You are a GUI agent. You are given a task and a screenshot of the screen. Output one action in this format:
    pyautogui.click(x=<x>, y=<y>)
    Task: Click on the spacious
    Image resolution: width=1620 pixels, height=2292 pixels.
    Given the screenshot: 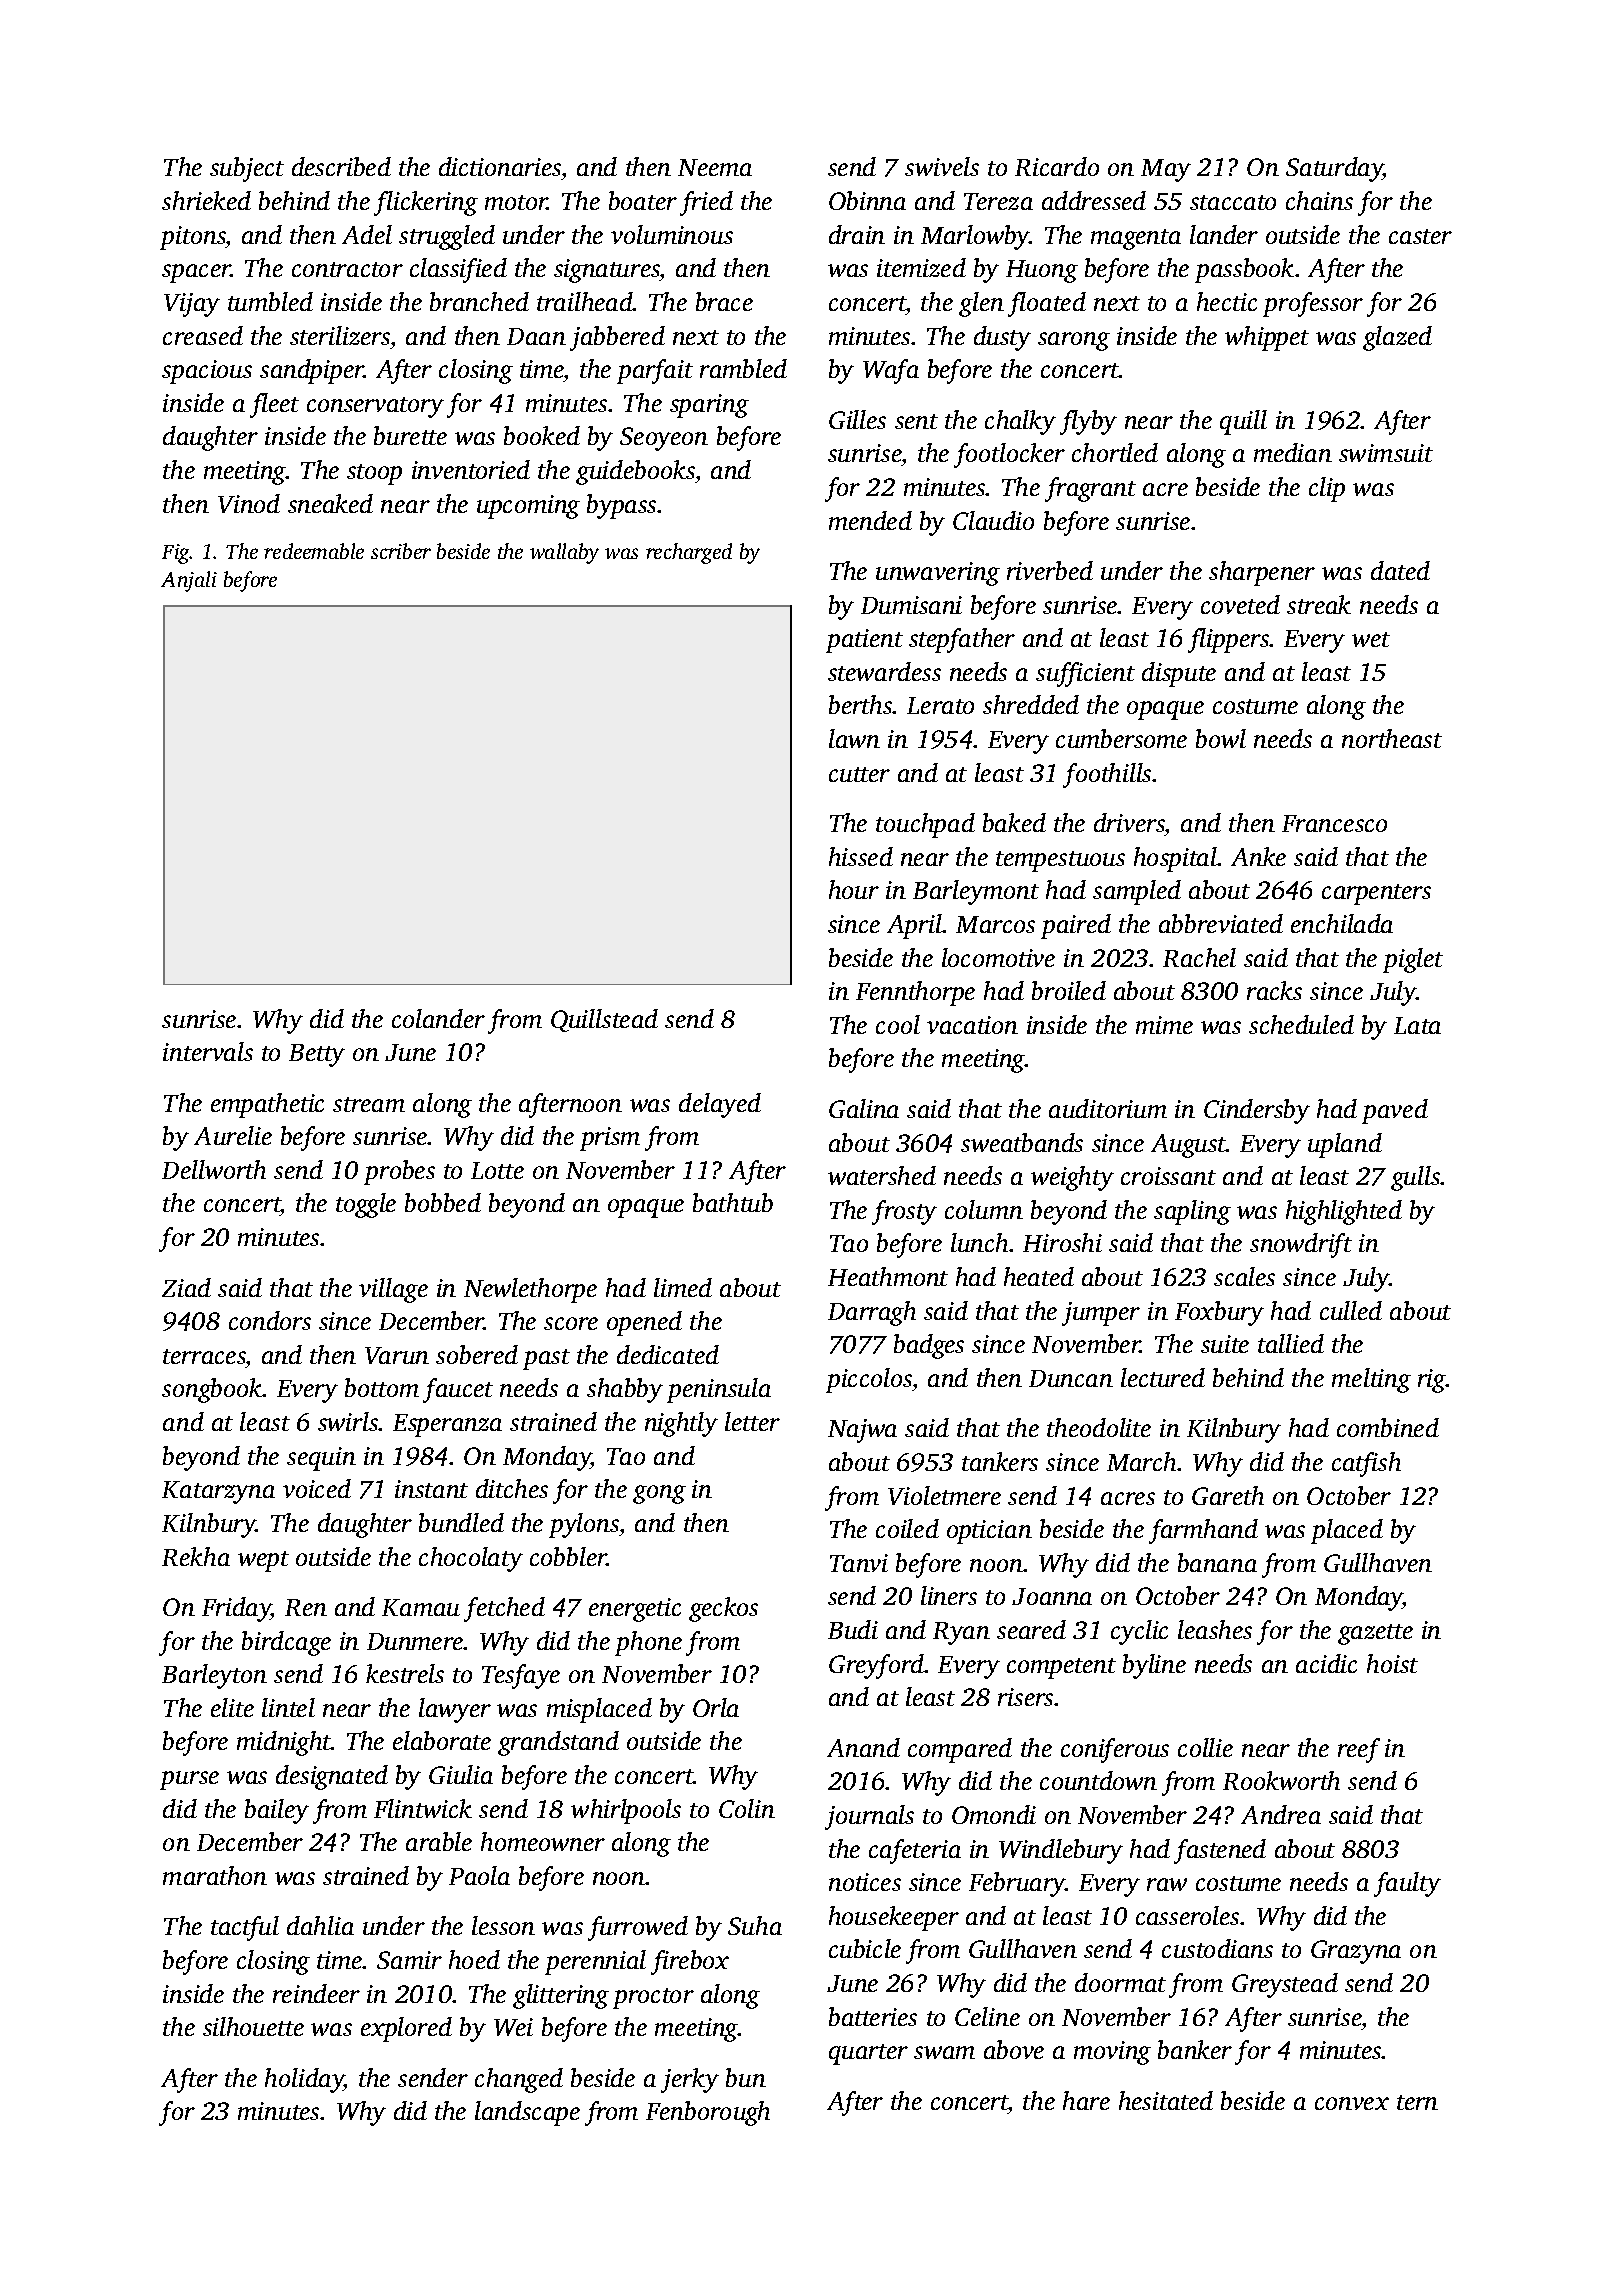 What is the action you would take?
    pyautogui.click(x=207, y=372)
